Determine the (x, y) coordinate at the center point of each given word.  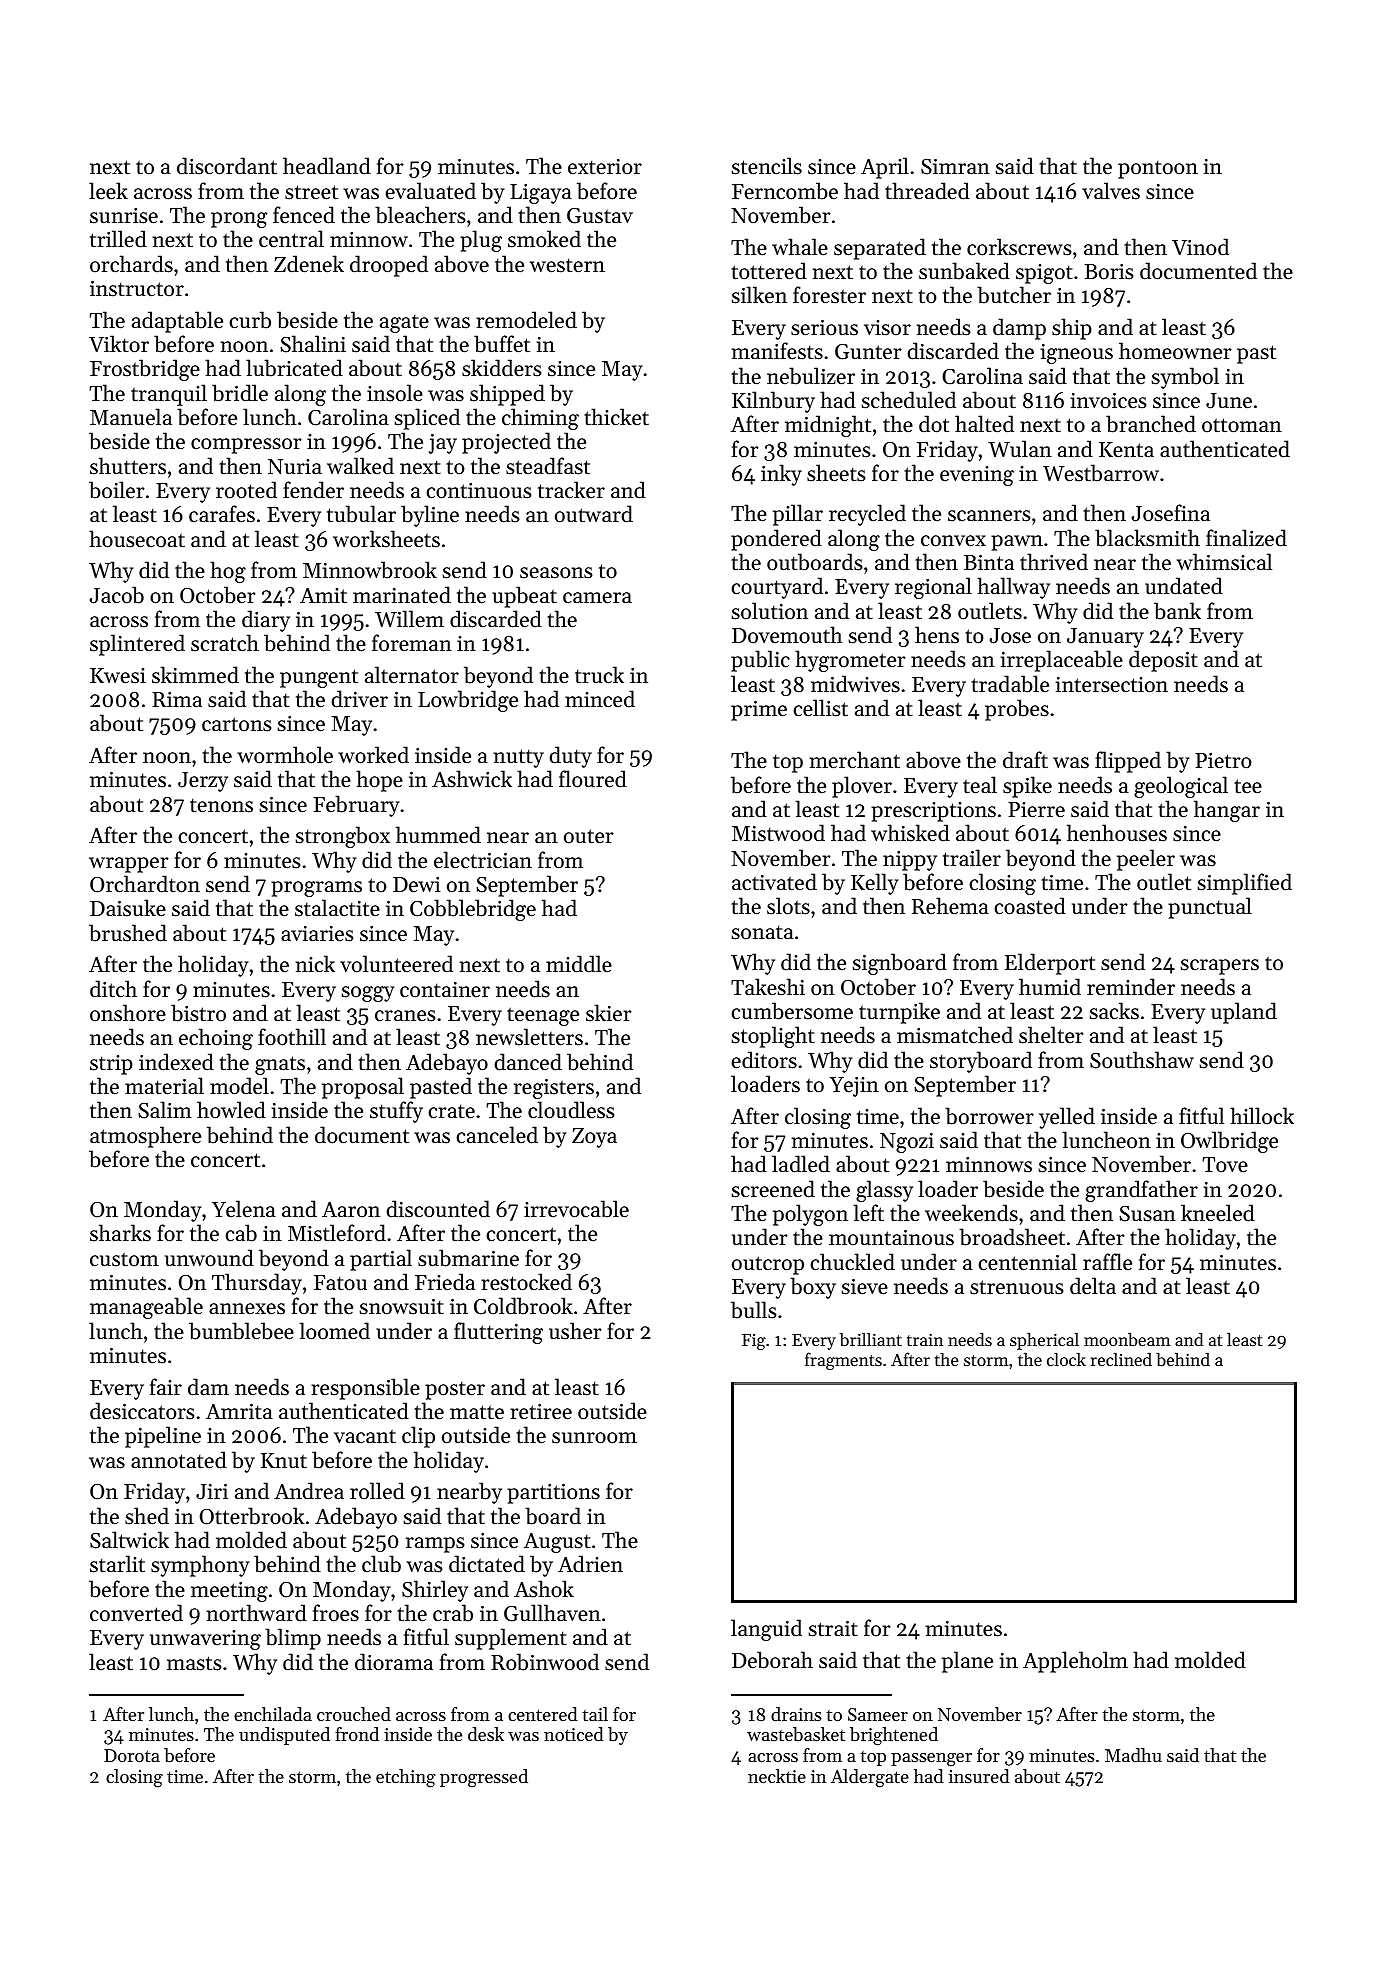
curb (250, 320)
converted (136, 1613)
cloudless (571, 1110)
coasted (1030, 906)
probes (1017, 710)
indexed (176, 1062)
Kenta (1126, 450)
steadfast (548, 466)
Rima (177, 699)
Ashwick (472, 779)
